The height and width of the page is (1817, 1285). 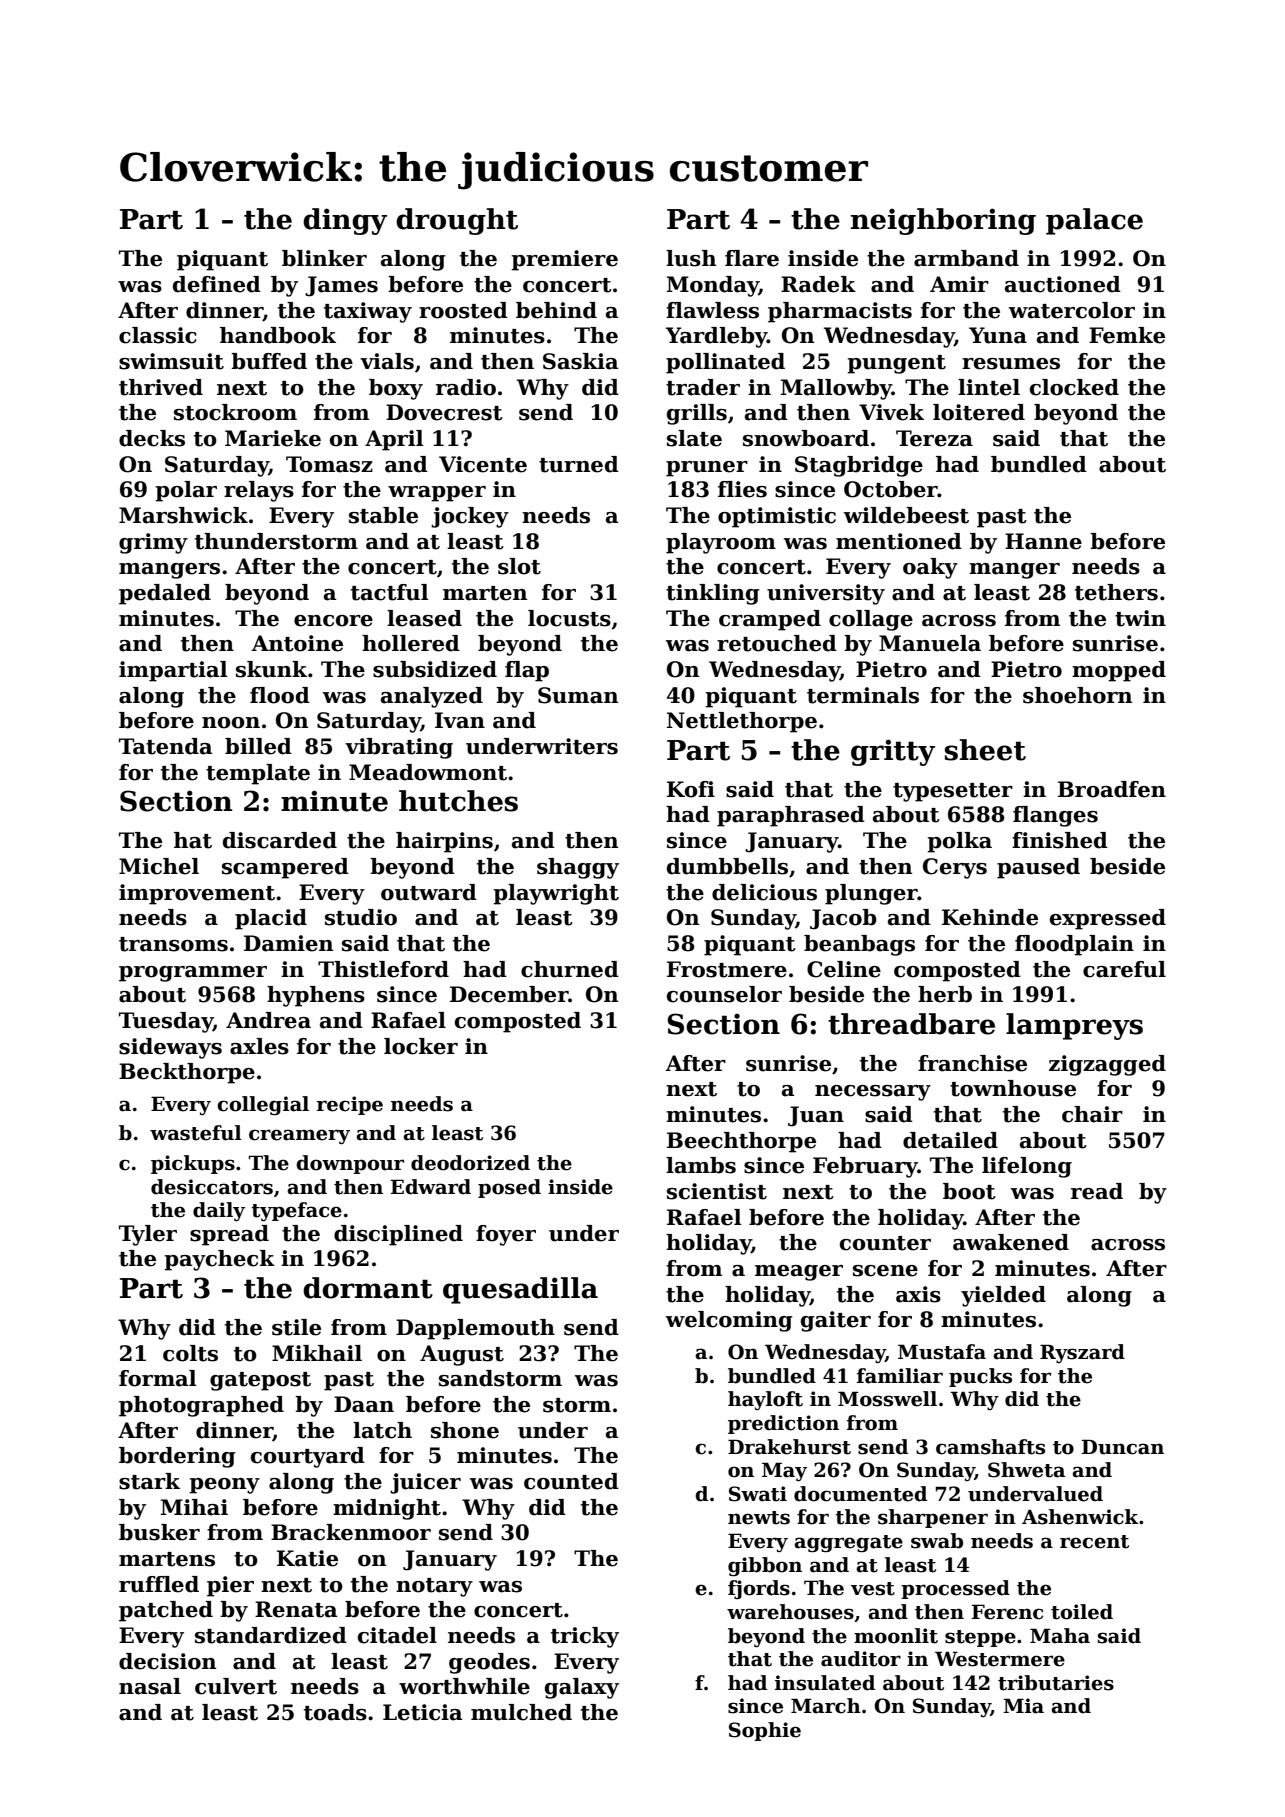 I want to click on Hanne, so click(x=1043, y=541).
